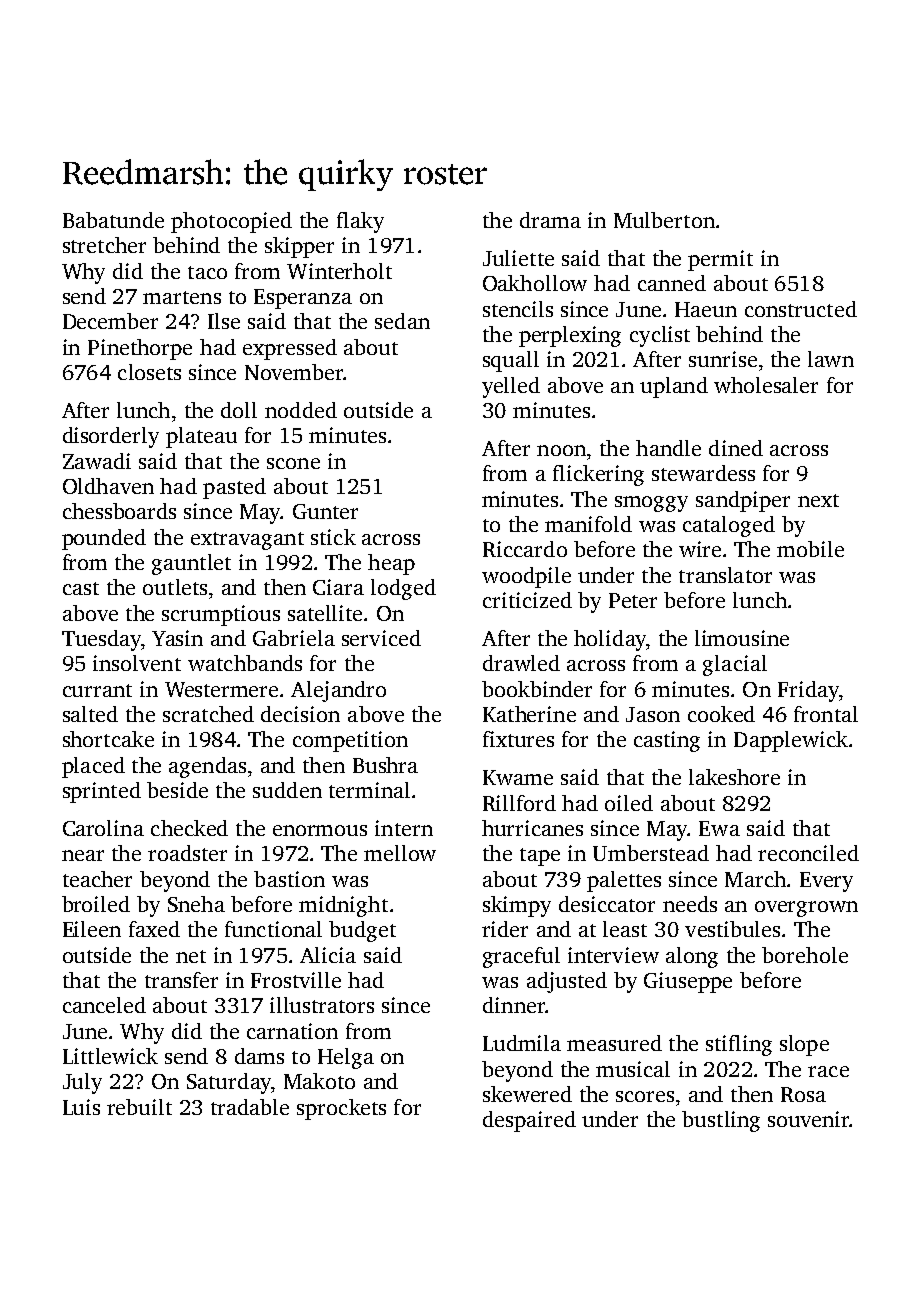 Image resolution: width=924 pixels, height=1311 pixels. Describe the element at coordinates (360, 222) in the document. I see `flaky` at that location.
